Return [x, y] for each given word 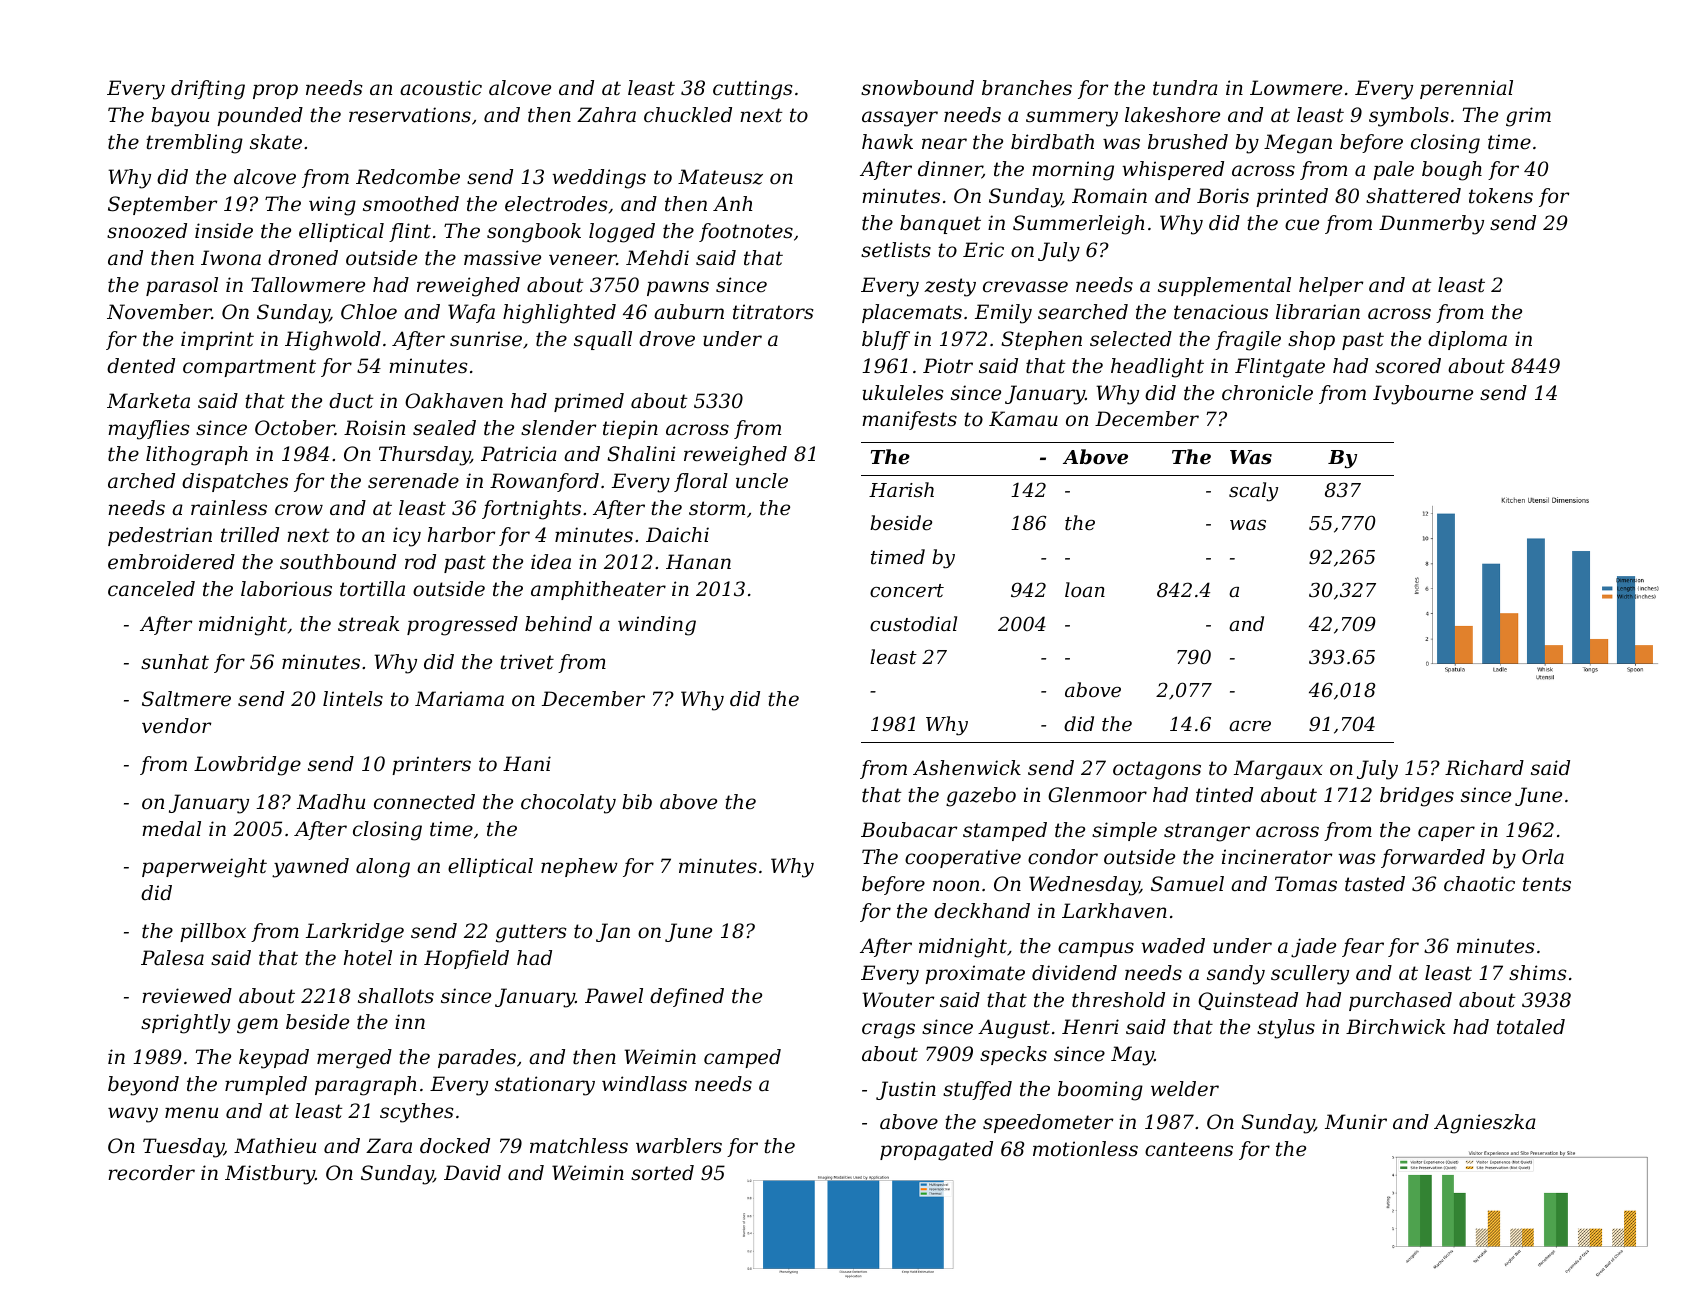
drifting [208, 90]
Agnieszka [1485, 1124]
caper [1446, 833]
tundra [1185, 88]
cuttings [753, 90]
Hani [527, 764]
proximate [975, 974]
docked [455, 1146]
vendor [176, 726]
